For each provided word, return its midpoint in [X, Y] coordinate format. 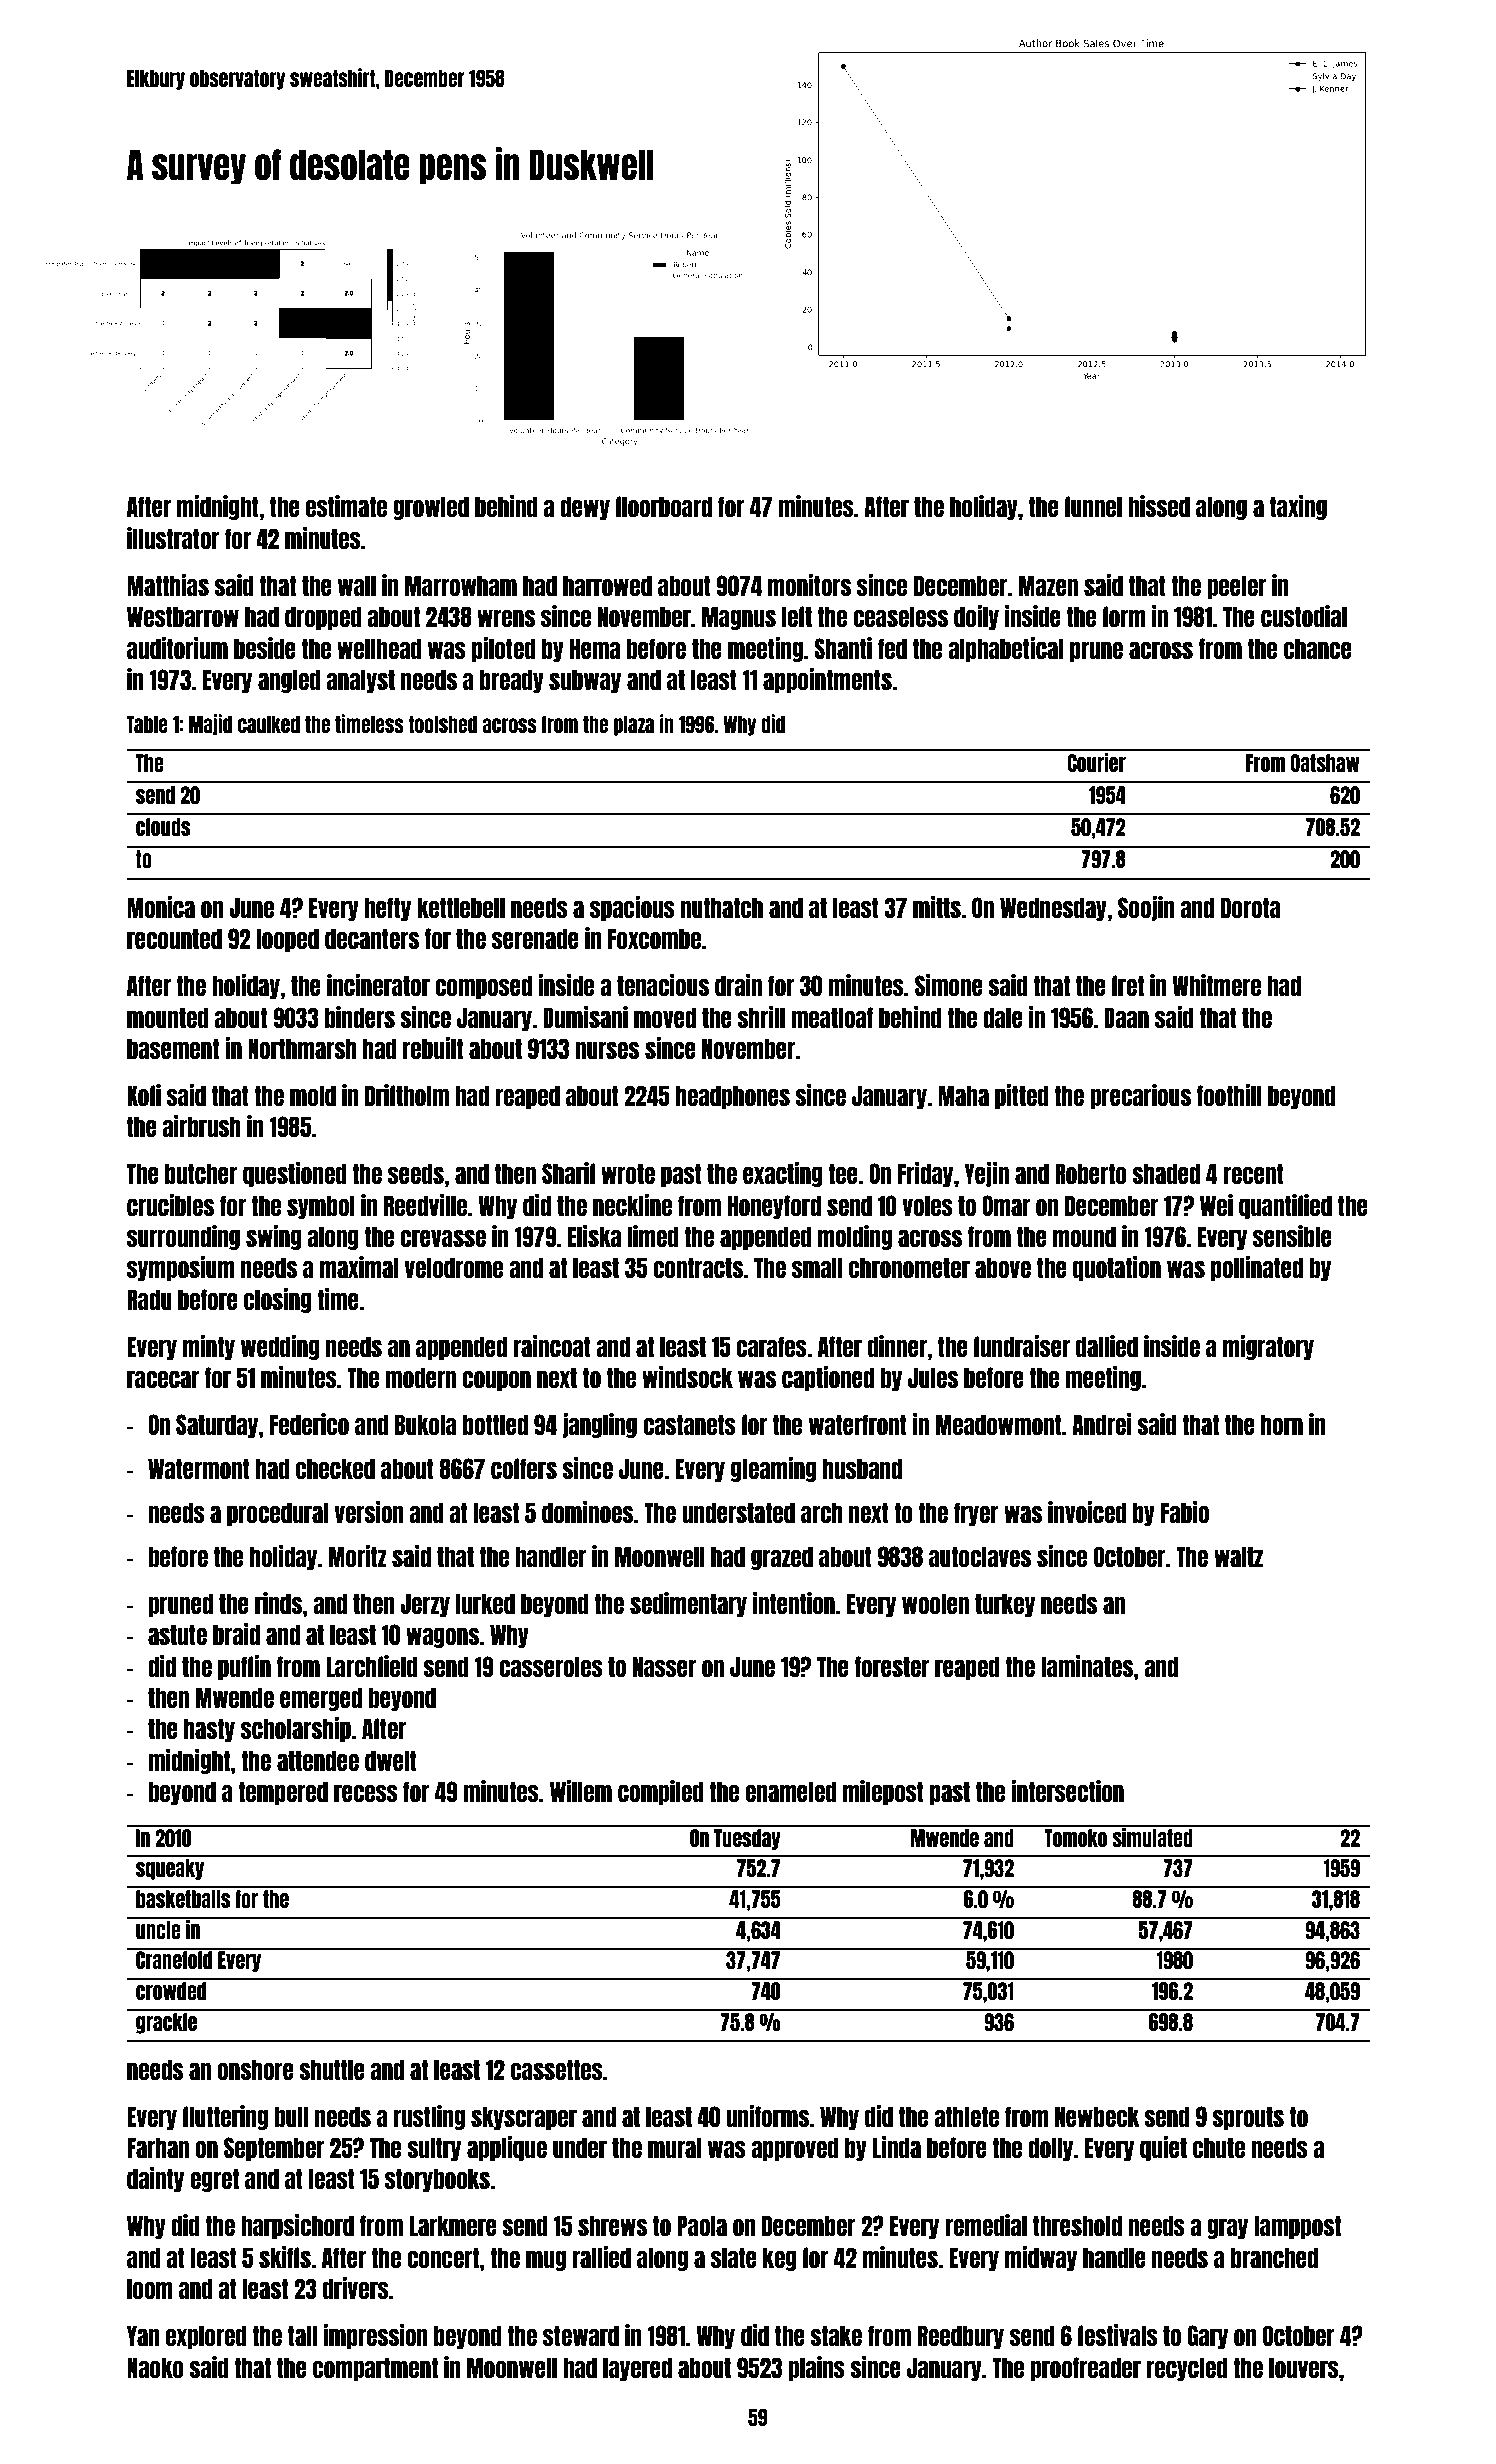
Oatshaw [1325, 763]
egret [214, 2180]
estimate [346, 506]
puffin [244, 1667]
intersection [1067, 1791]
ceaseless [900, 616]
